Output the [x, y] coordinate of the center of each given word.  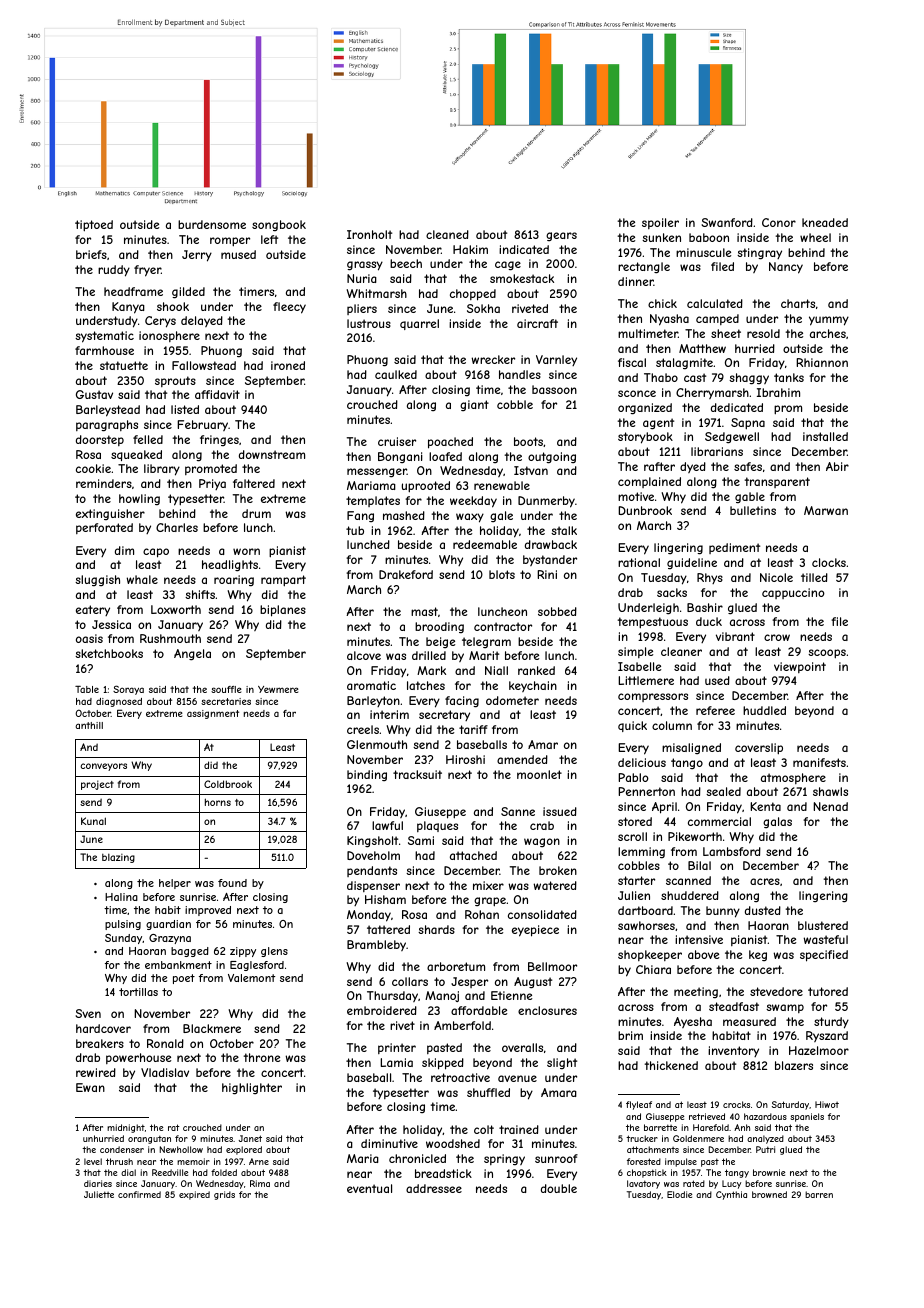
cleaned [447, 234]
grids [224, 1195]
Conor [779, 222]
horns [218, 802]
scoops [827, 654]
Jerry [197, 256]
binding [367, 775]
